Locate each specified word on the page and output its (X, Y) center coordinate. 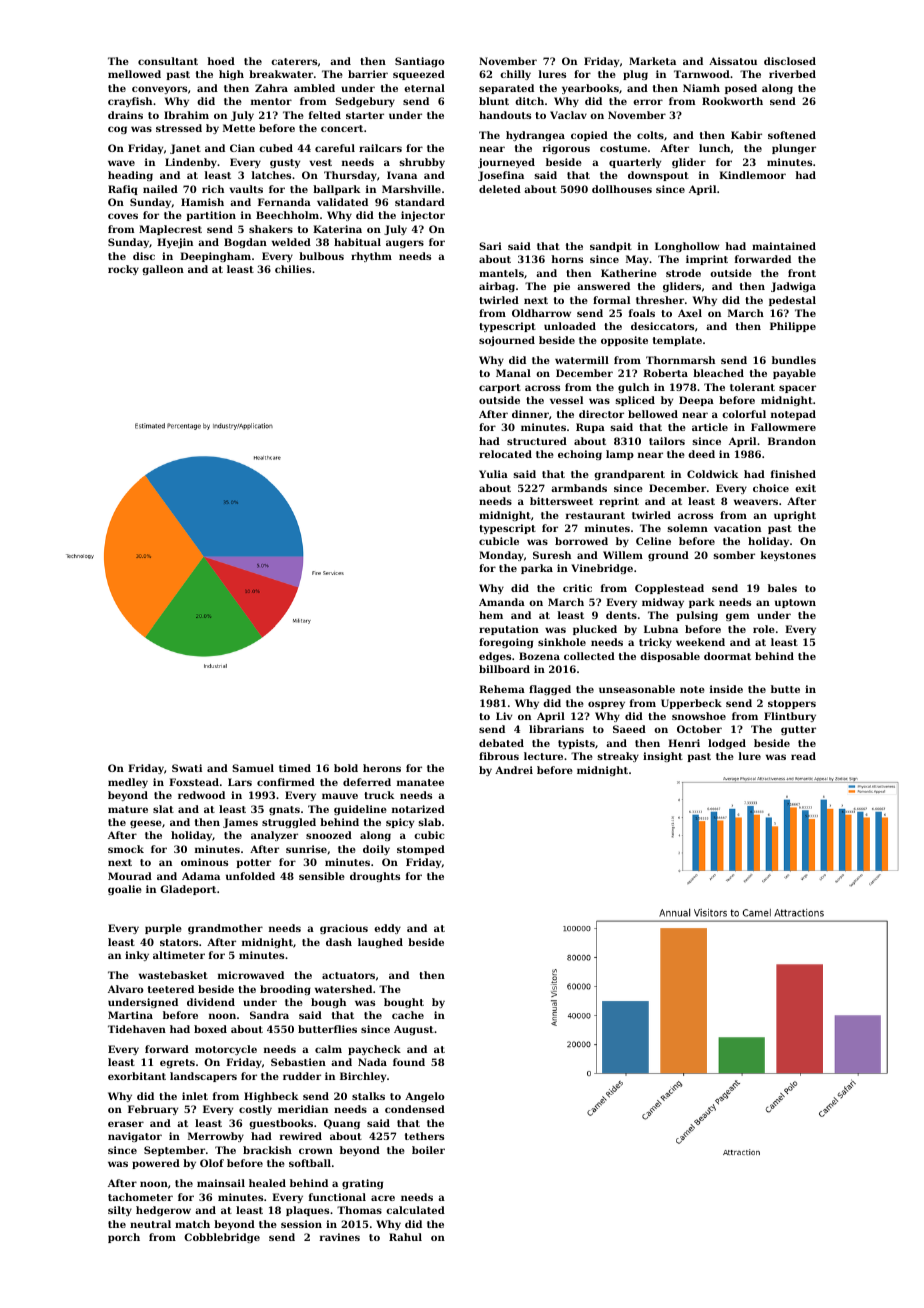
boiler (428, 1150)
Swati (187, 768)
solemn (687, 528)
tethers (424, 1136)
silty (120, 1211)
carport (500, 388)
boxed (210, 1029)
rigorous (566, 149)
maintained (784, 246)
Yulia (493, 474)
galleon (163, 270)
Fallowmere (783, 427)
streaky (618, 757)
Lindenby (191, 163)
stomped (421, 850)
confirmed (286, 782)
